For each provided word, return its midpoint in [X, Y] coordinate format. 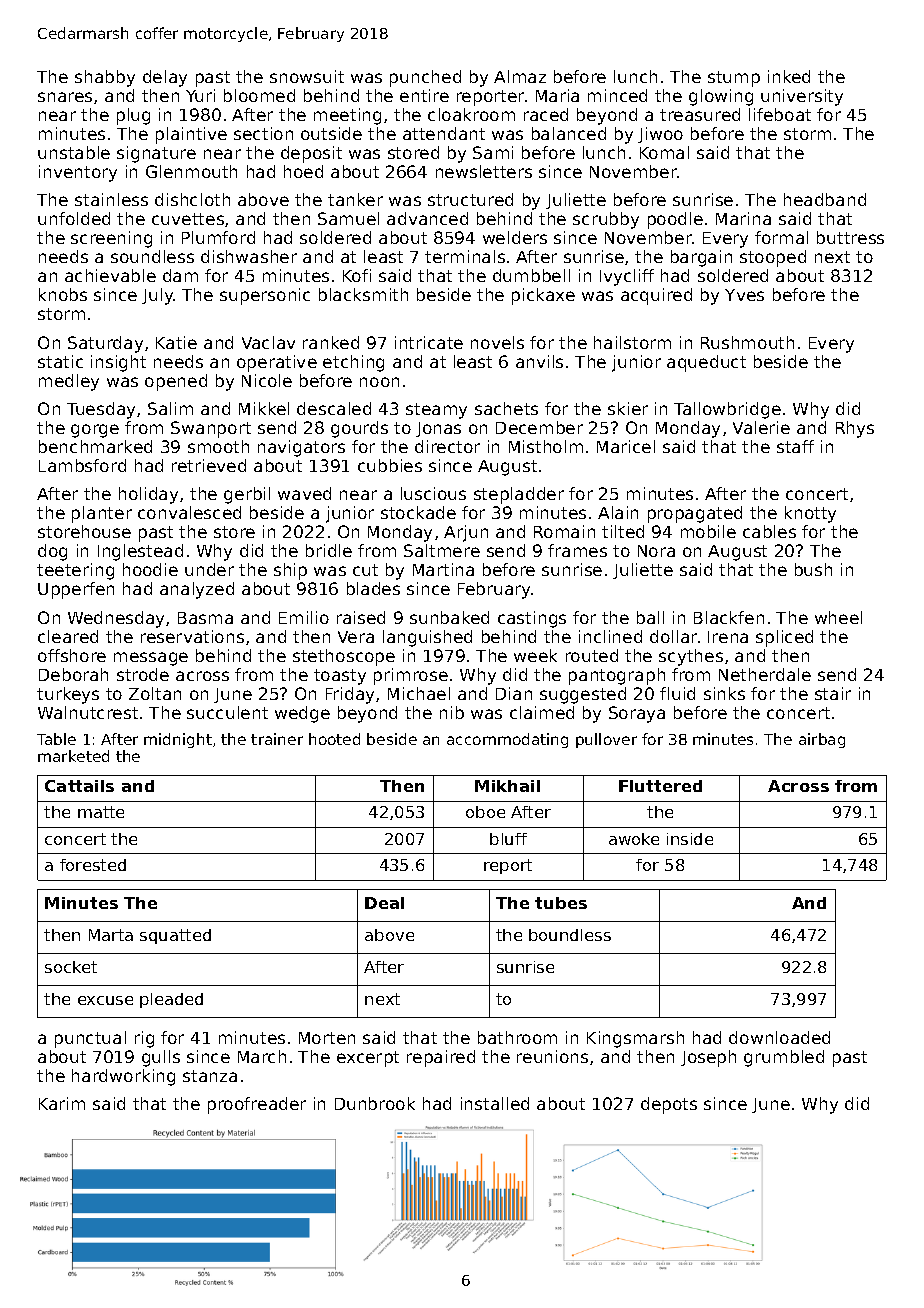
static [60, 361]
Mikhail [507, 786]
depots [669, 1105]
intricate [429, 342]
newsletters [484, 171]
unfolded [74, 218]
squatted [175, 936]
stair [833, 693]
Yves [744, 295]
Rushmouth [747, 342]
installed [495, 1103]
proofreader [257, 1105]
